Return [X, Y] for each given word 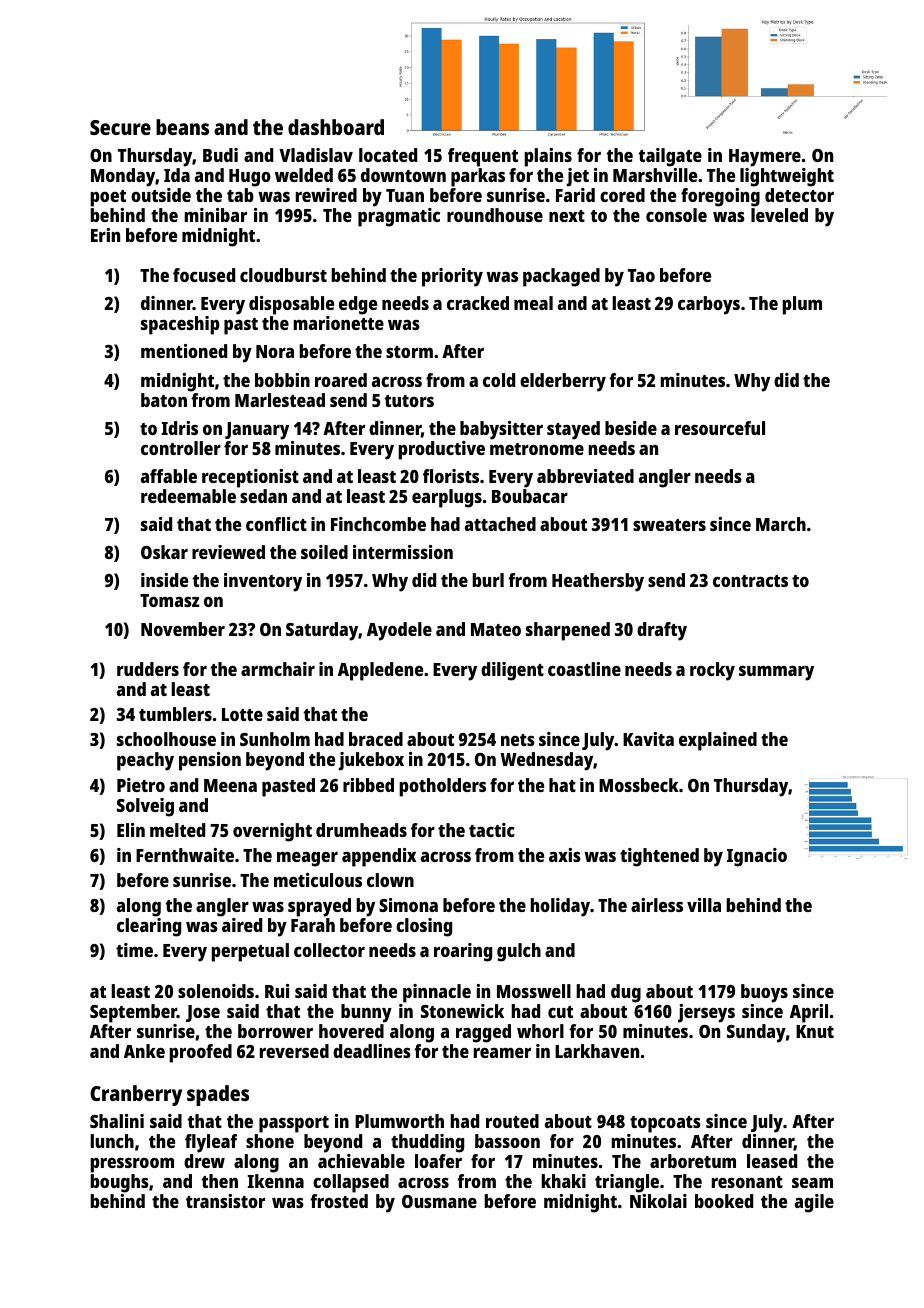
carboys [709, 305]
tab [240, 195]
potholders [442, 787]
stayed [573, 430]
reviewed [228, 552]
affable [169, 476]
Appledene [380, 671]
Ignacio [757, 857]
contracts [750, 581]
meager [307, 859]
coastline [584, 669]
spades [218, 1095]
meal [533, 303]
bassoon [507, 1141]
